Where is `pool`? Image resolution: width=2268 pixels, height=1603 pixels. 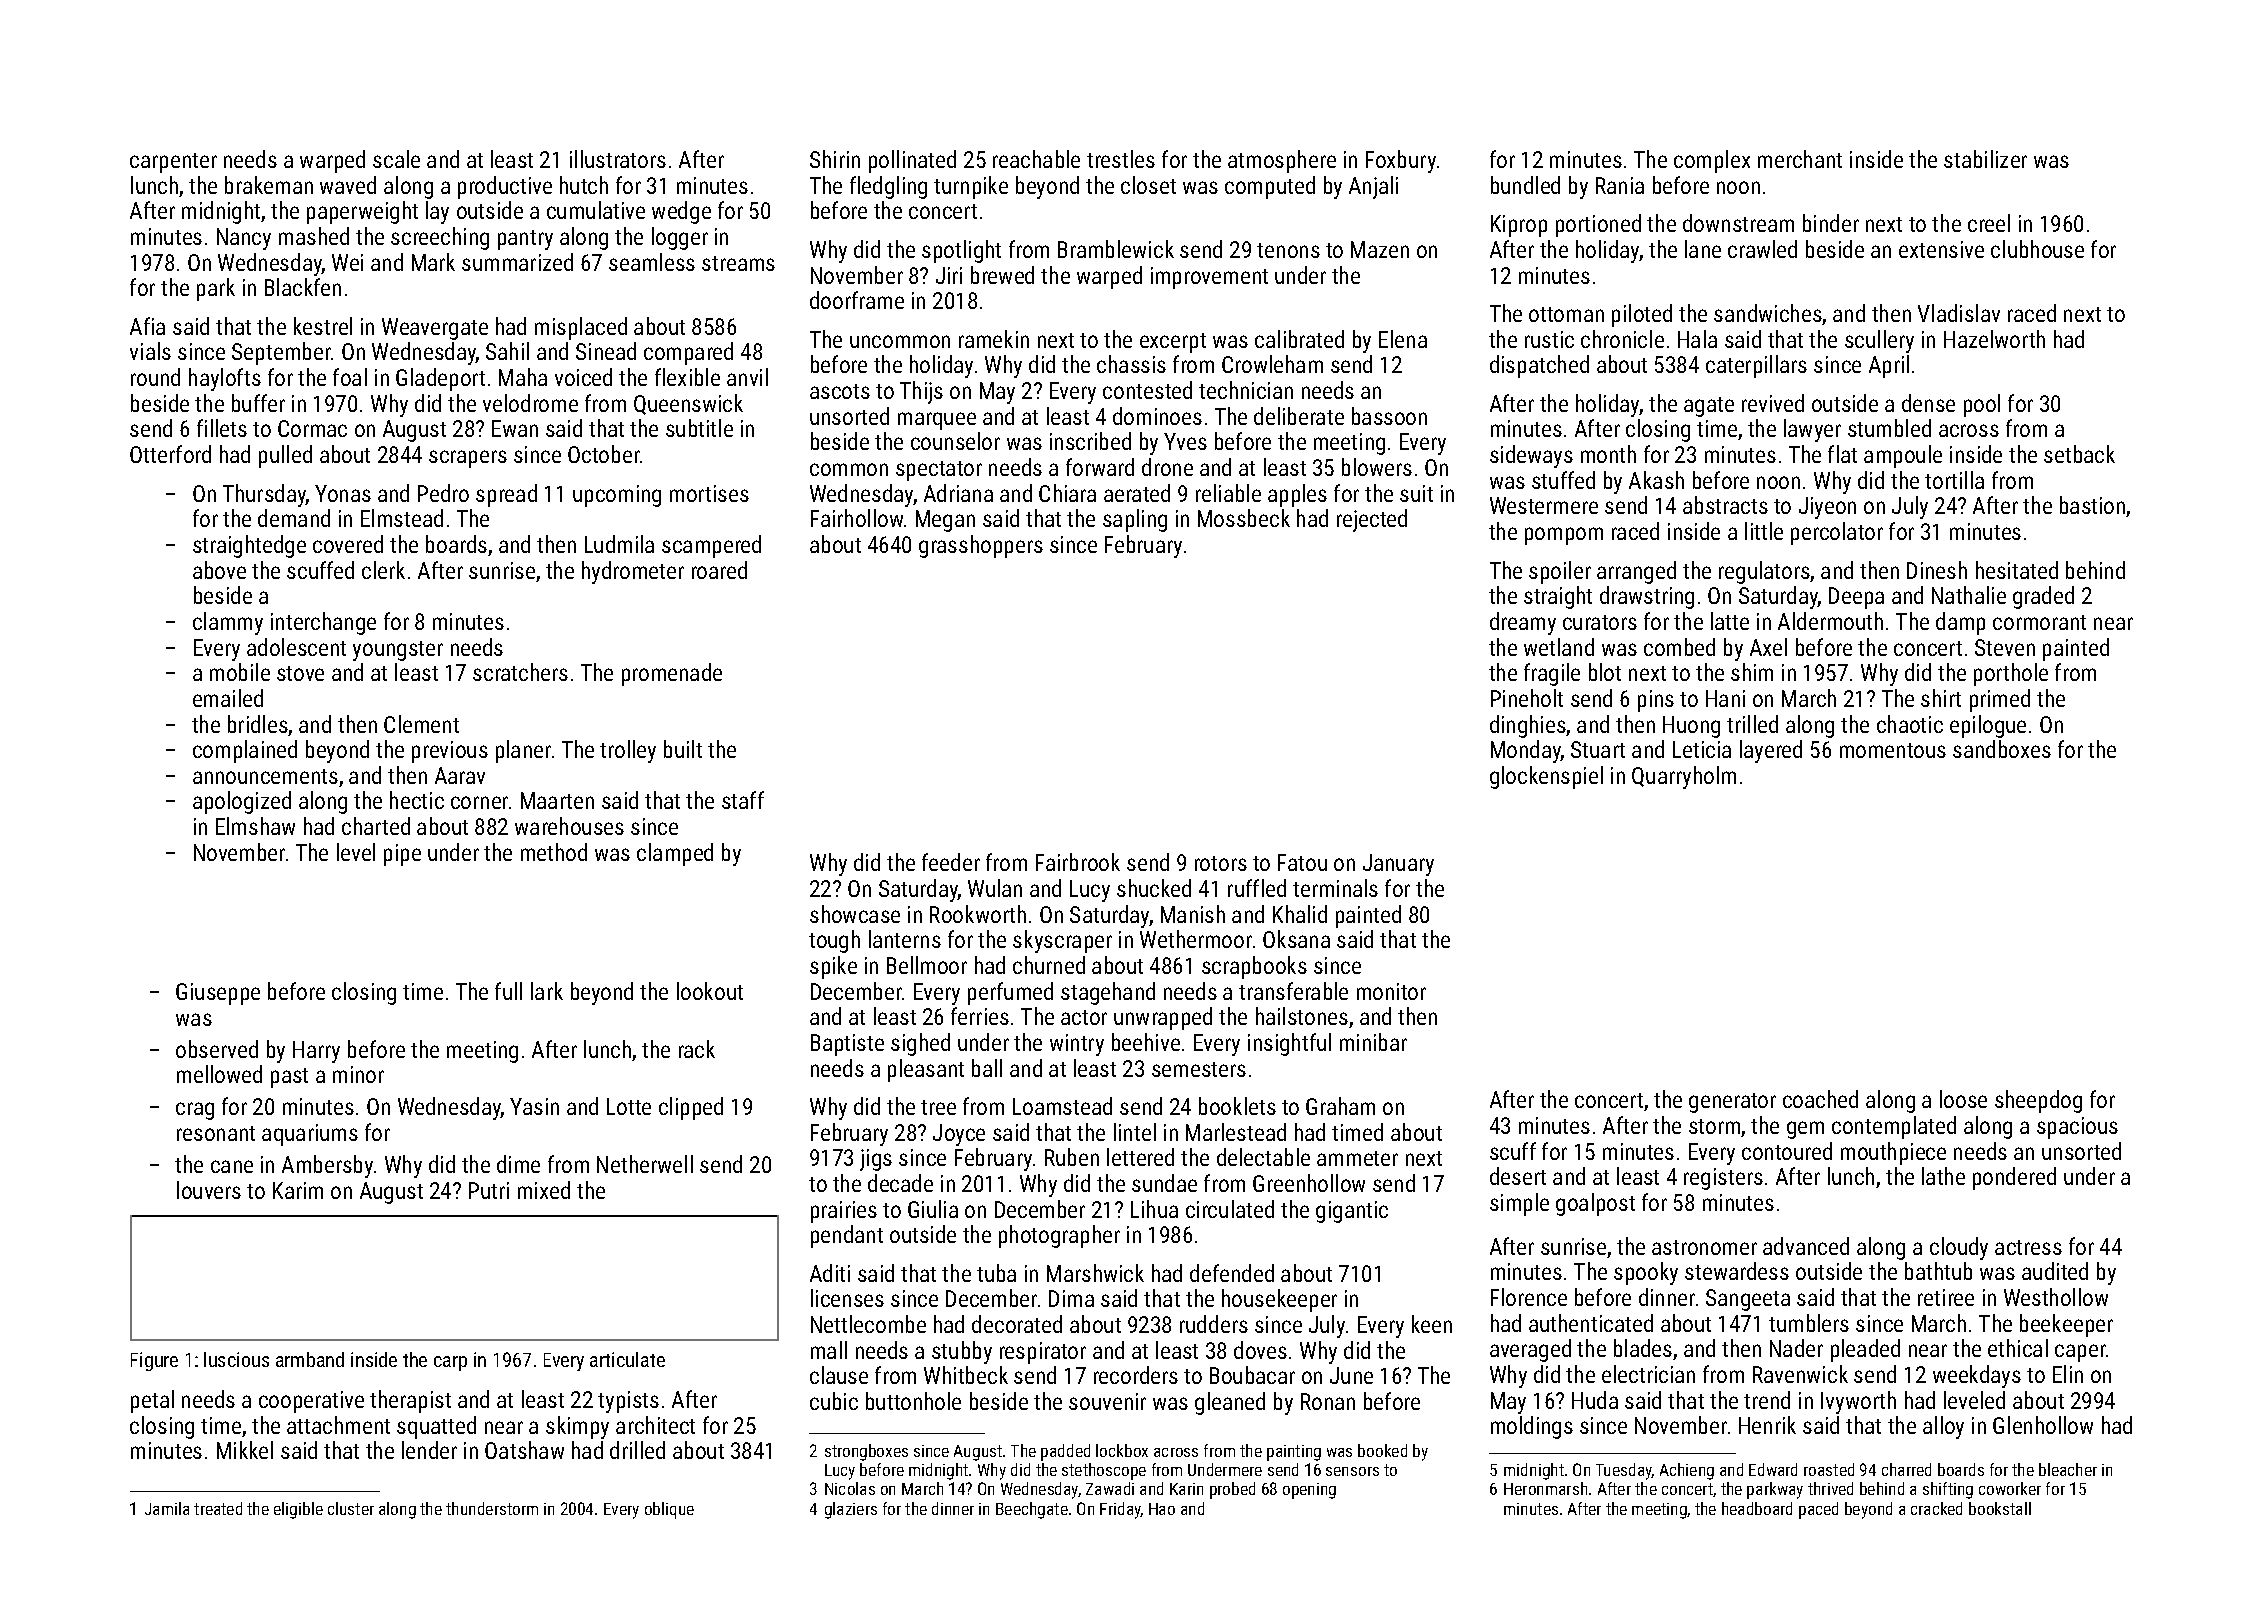
pool is located at coordinates (1982, 405).
